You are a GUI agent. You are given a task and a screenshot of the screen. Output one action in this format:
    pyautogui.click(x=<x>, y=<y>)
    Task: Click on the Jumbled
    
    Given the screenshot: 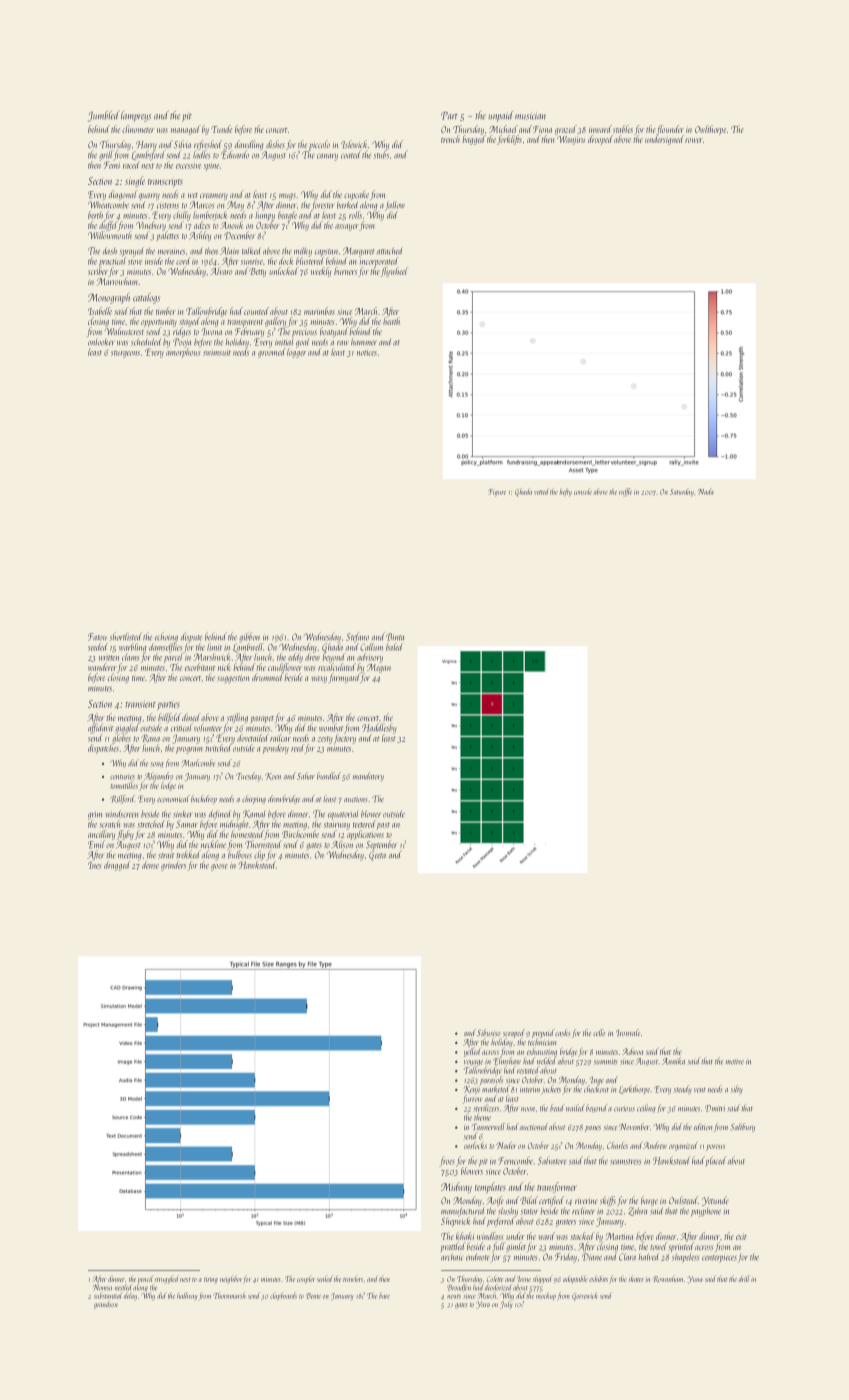 What is the action you would take?
    pyautogui.click(x=103, y=116)
